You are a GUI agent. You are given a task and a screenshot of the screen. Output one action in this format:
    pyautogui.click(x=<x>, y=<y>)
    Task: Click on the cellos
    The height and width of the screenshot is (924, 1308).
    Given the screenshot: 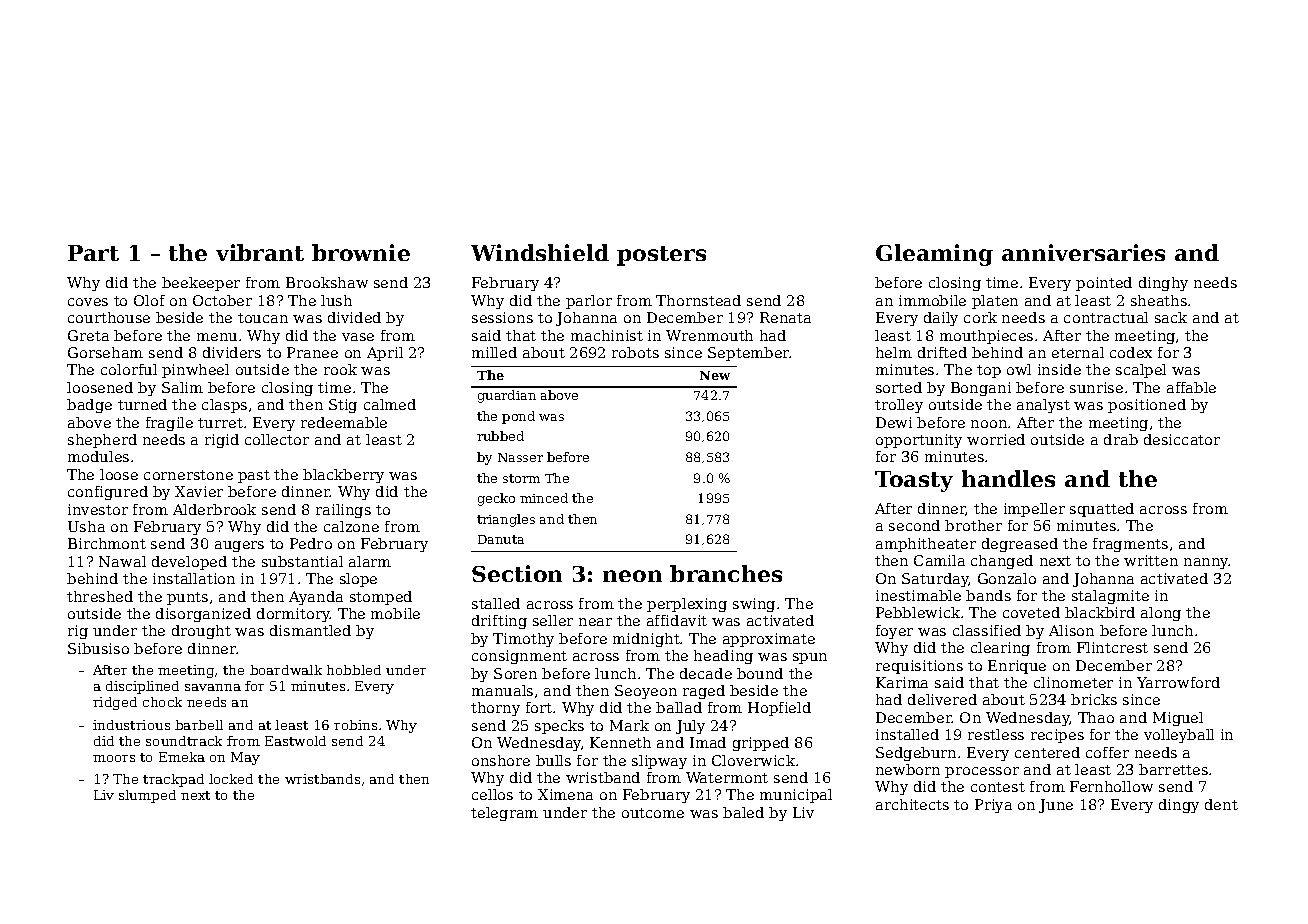 What is the action you would take?
    pyautogui.click(x=492, y=794)
